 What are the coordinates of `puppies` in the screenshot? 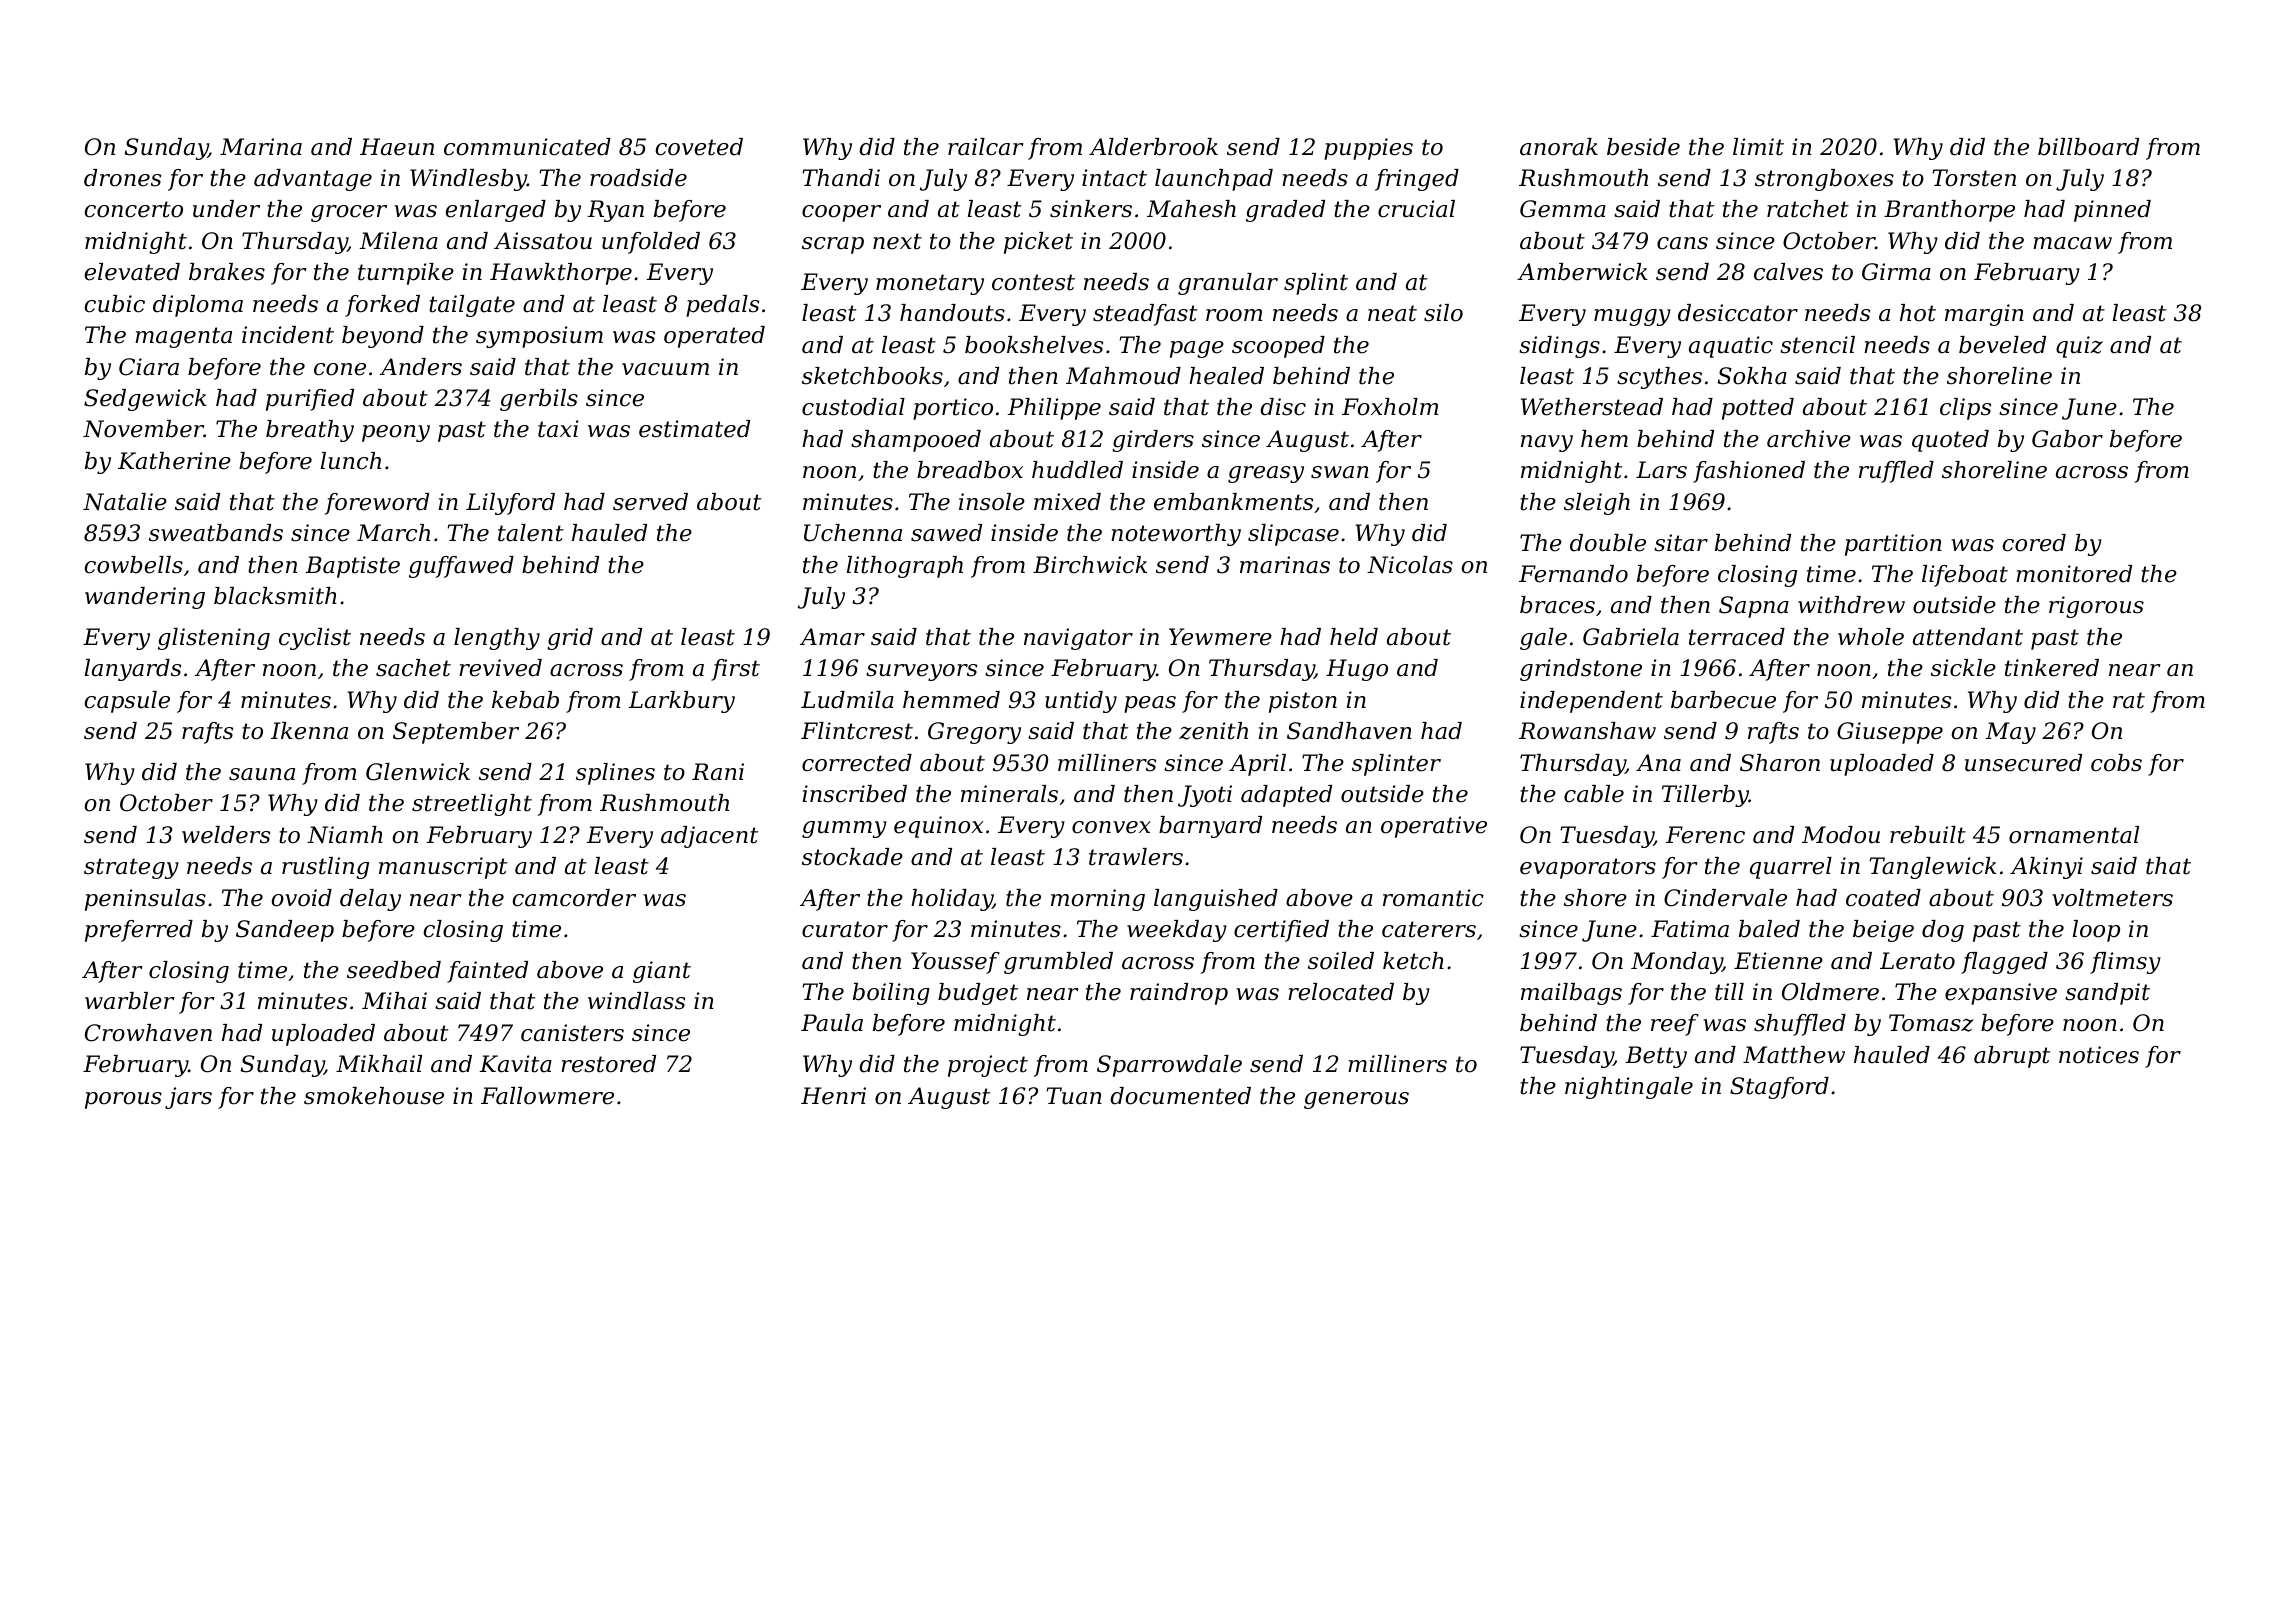 It's located at (1368, 149).
